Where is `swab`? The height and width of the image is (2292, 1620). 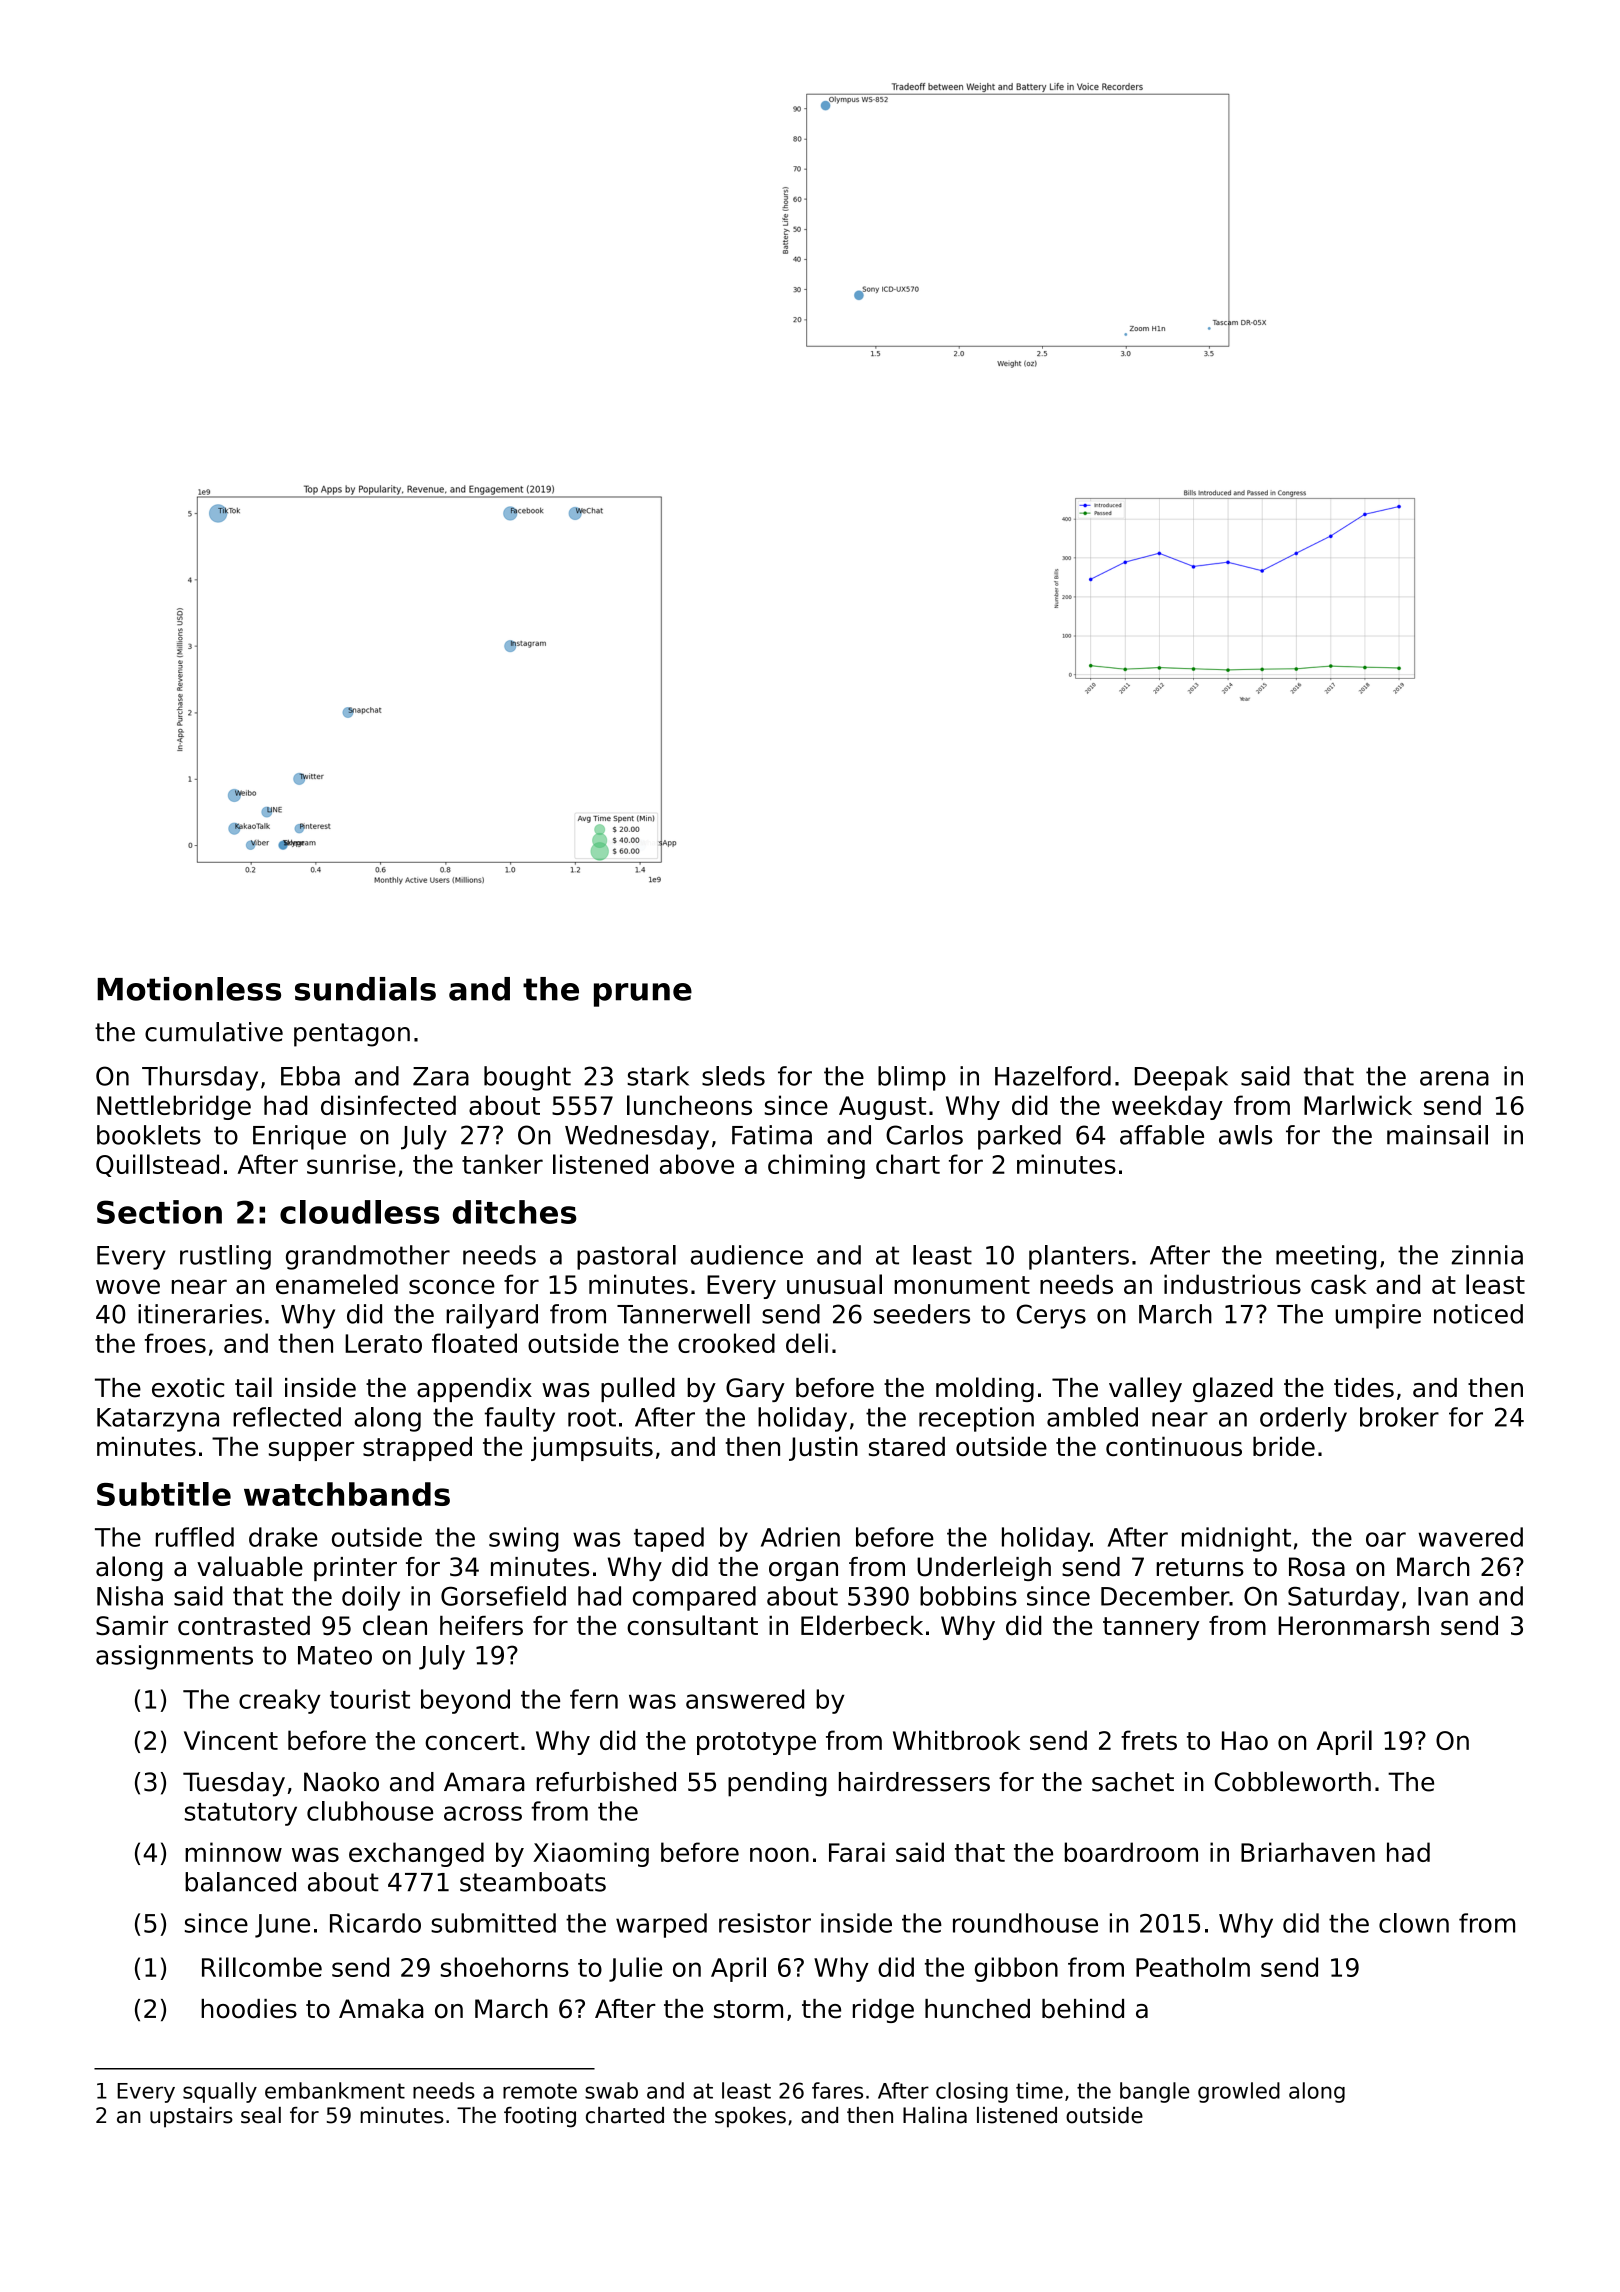
swab is located at coordinates (611, 2090).
